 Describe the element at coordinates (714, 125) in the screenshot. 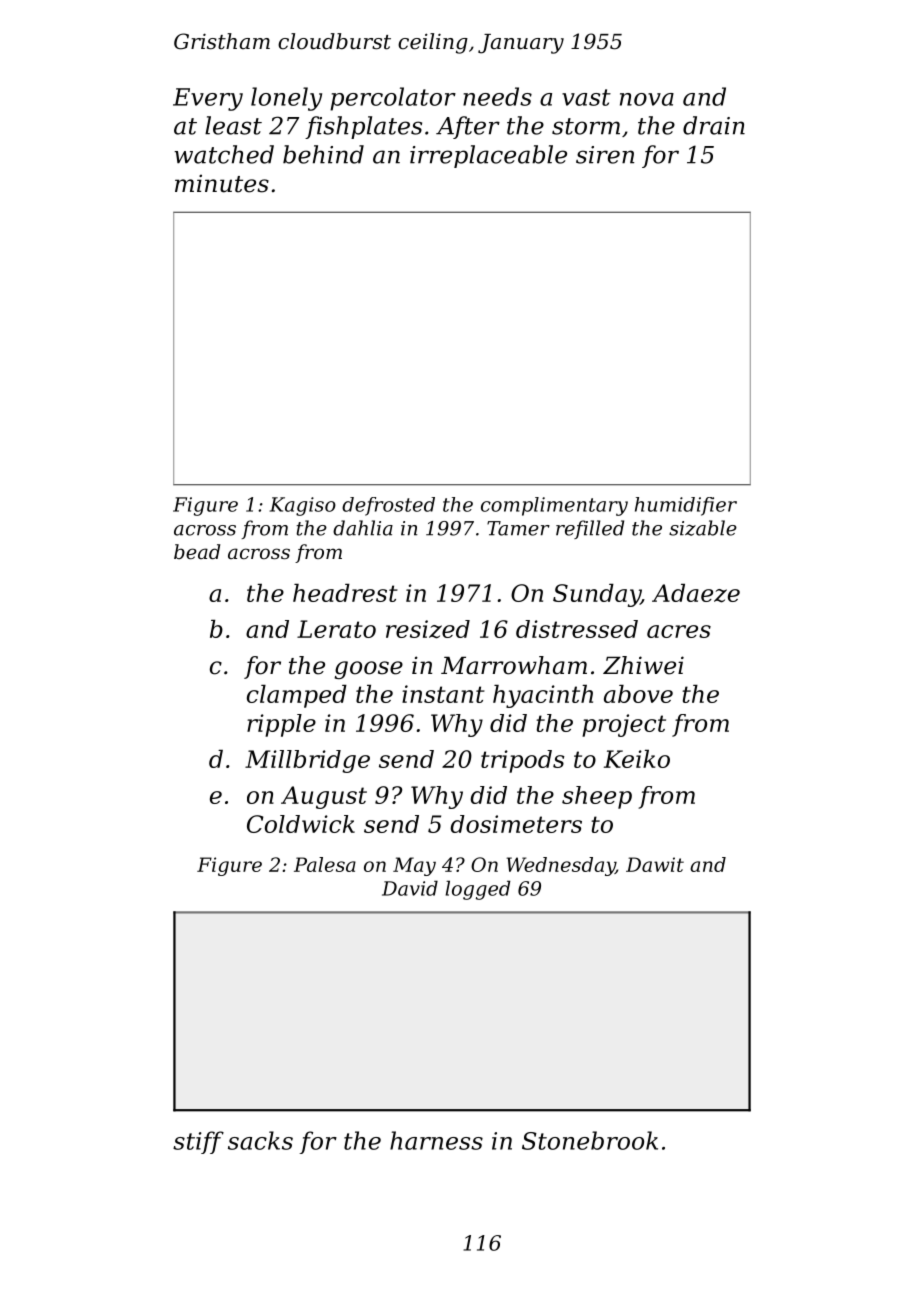

I see `drain` at that location.
